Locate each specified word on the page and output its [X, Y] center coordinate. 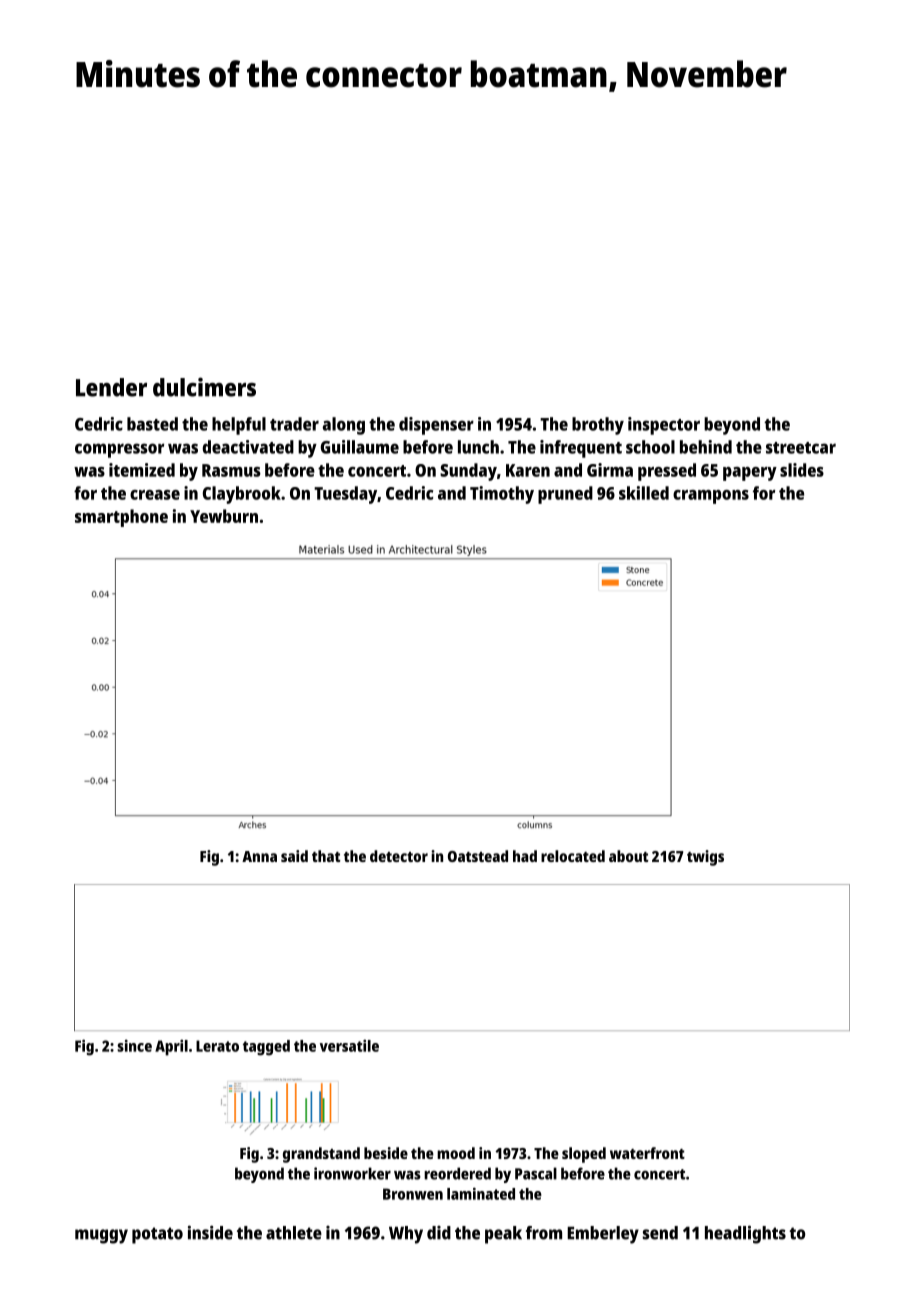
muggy [101, 1236]
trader [294, 424]
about [628, 856]
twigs [705, 858]
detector [399, 856]
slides [802, 470]
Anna [259, 856]
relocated [573, 856]
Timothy [502, 495]
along [344, 426]
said [294, 856]
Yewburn [224, 516]
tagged [266, 1048]
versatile [349, 1045]
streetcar [801, 448]
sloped [584, 1155]
